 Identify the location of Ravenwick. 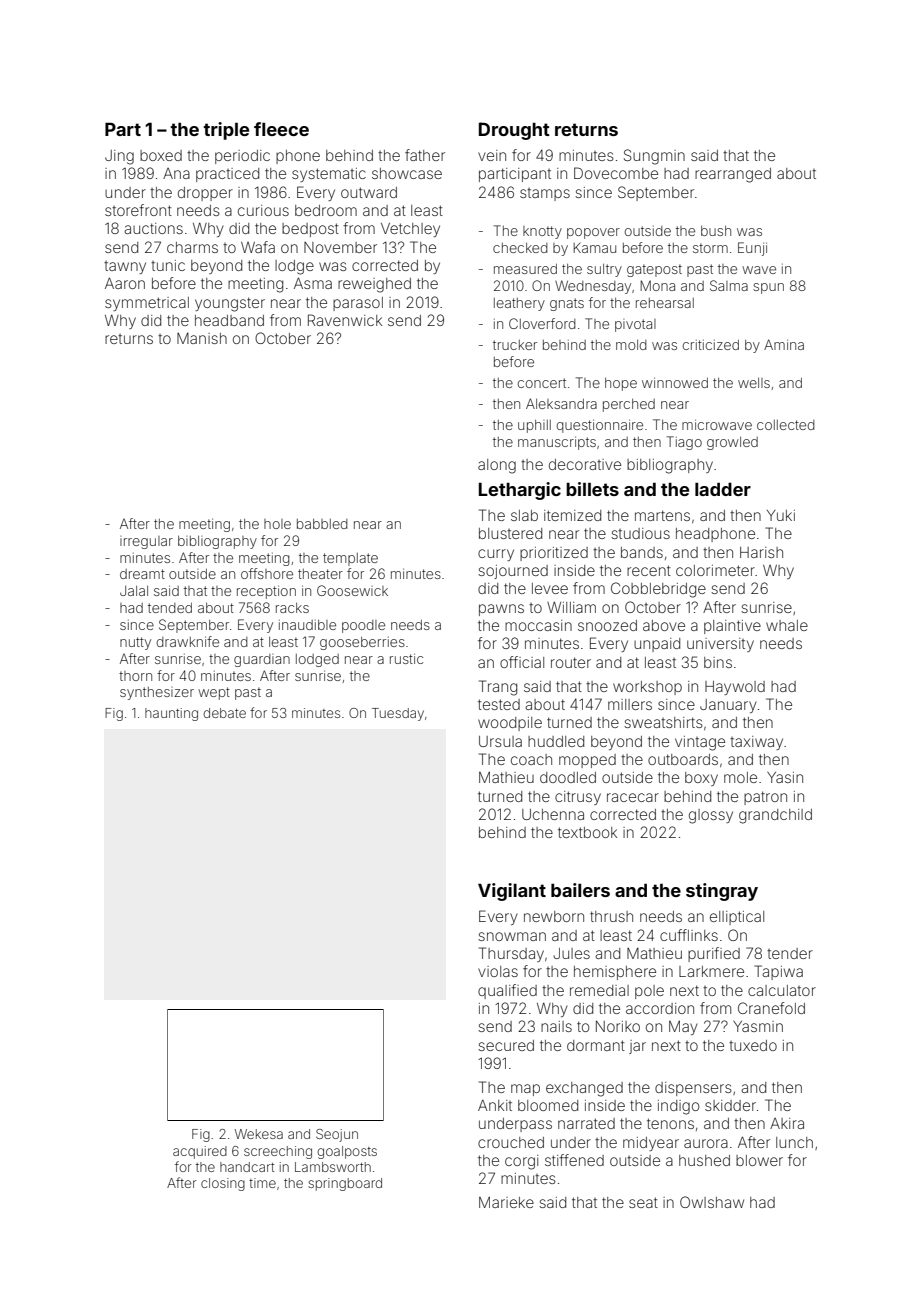
(345, 320).
